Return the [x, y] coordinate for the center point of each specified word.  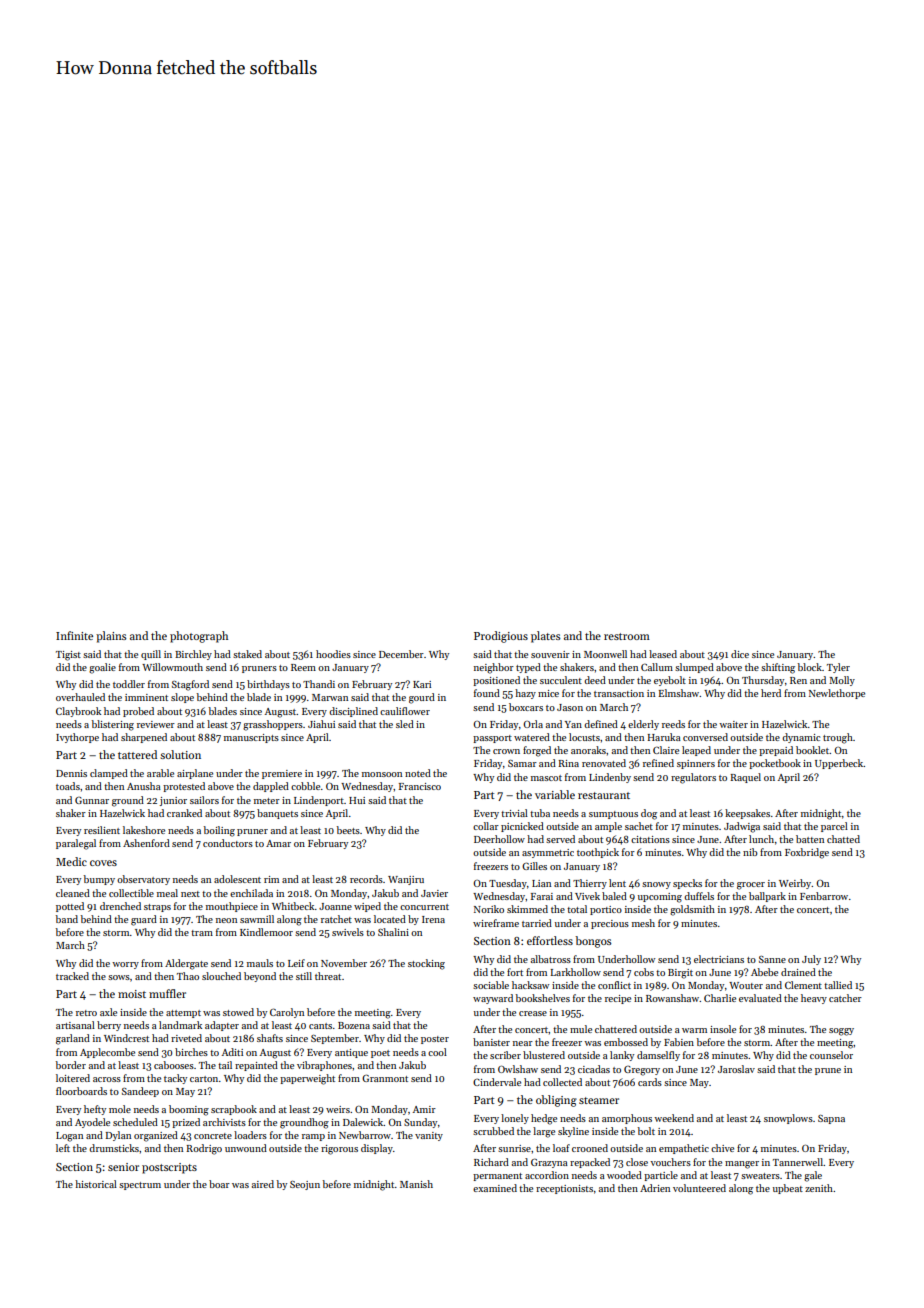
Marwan [330, 697]
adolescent [237, 879]
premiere [282, 774]
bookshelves [543, 998]
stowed [238, 1012]
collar [486, 826]
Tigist [68, 656]
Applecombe [107, 1053]
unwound [246, 1148]
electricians [719, 959]
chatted [843, 839]
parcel [834, 827]
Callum [657, 667]
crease [533, 1013]
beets [348, 830]
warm [694, 1030]
